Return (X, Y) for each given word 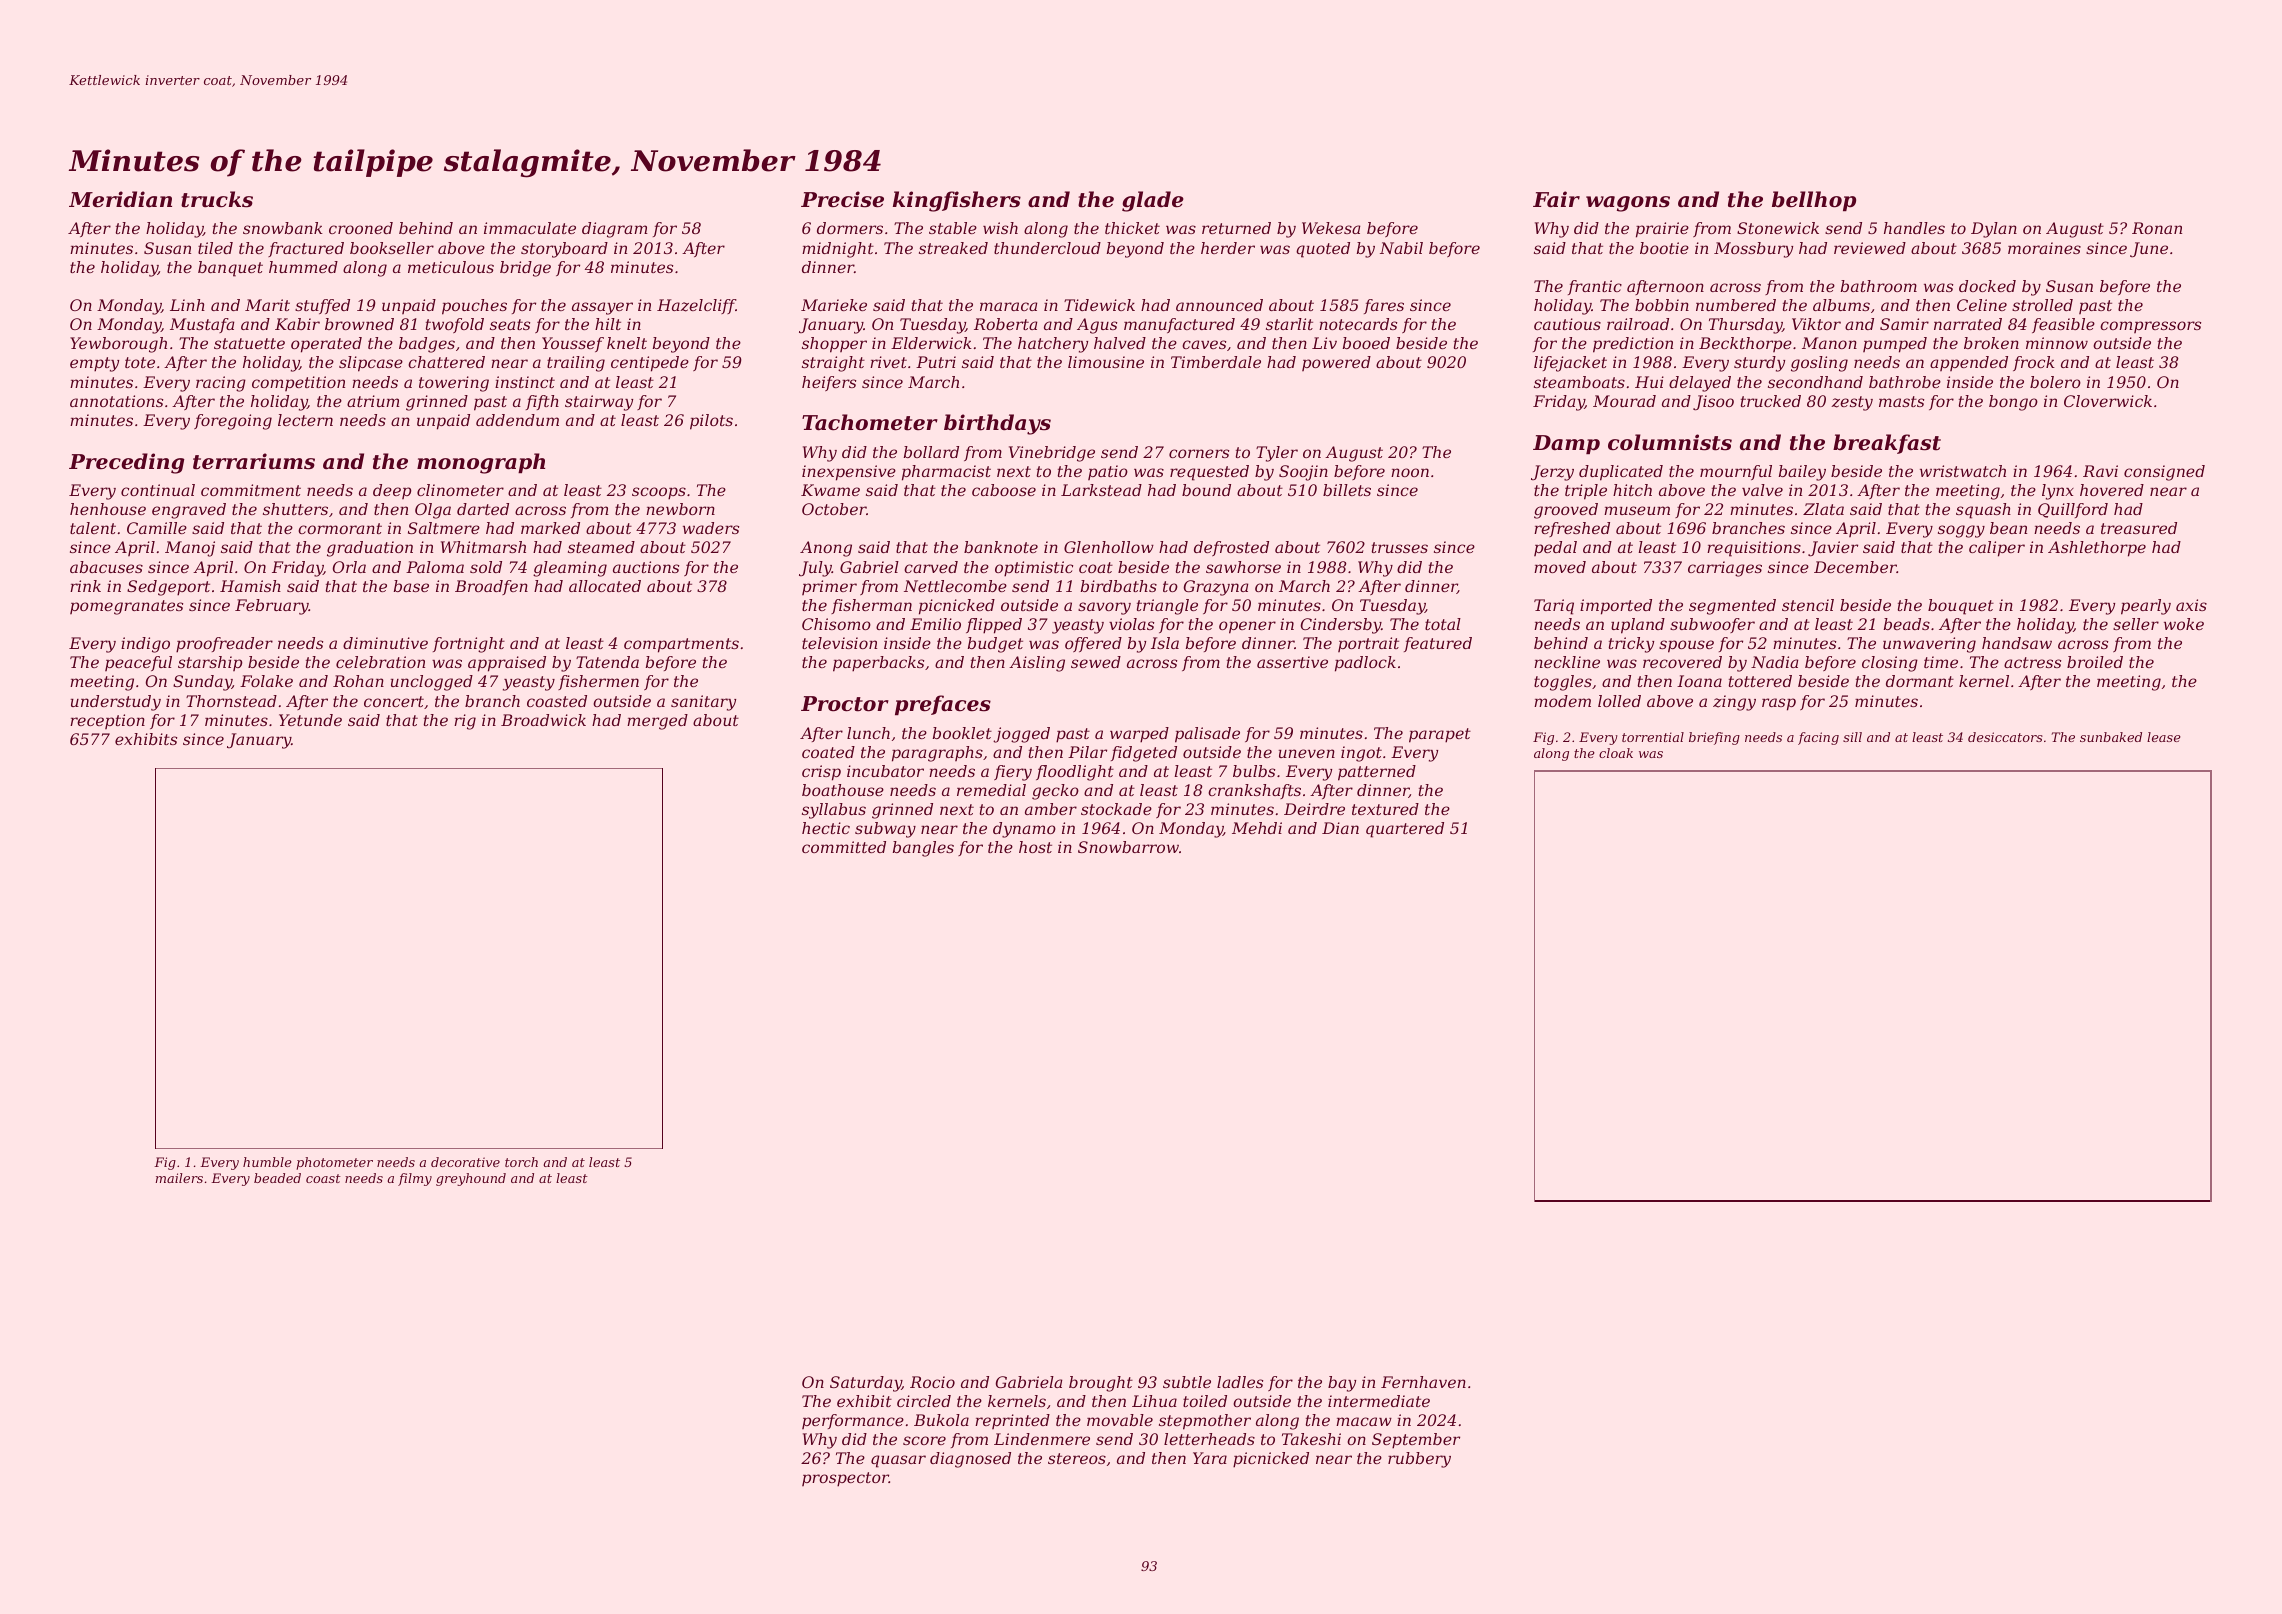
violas (1131, 624)
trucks (217, 199)
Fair (1556, 199)
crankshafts (1254, 791)
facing (1818, 738)
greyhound (471, 1179)
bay (1342, 1384)
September (1416, 1441)
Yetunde (310, 720)
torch (521, 1162)
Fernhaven (1423, 1382)
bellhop (1814, 201)
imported (1616, 607)
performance (853, 1421)
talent (93, 528)
